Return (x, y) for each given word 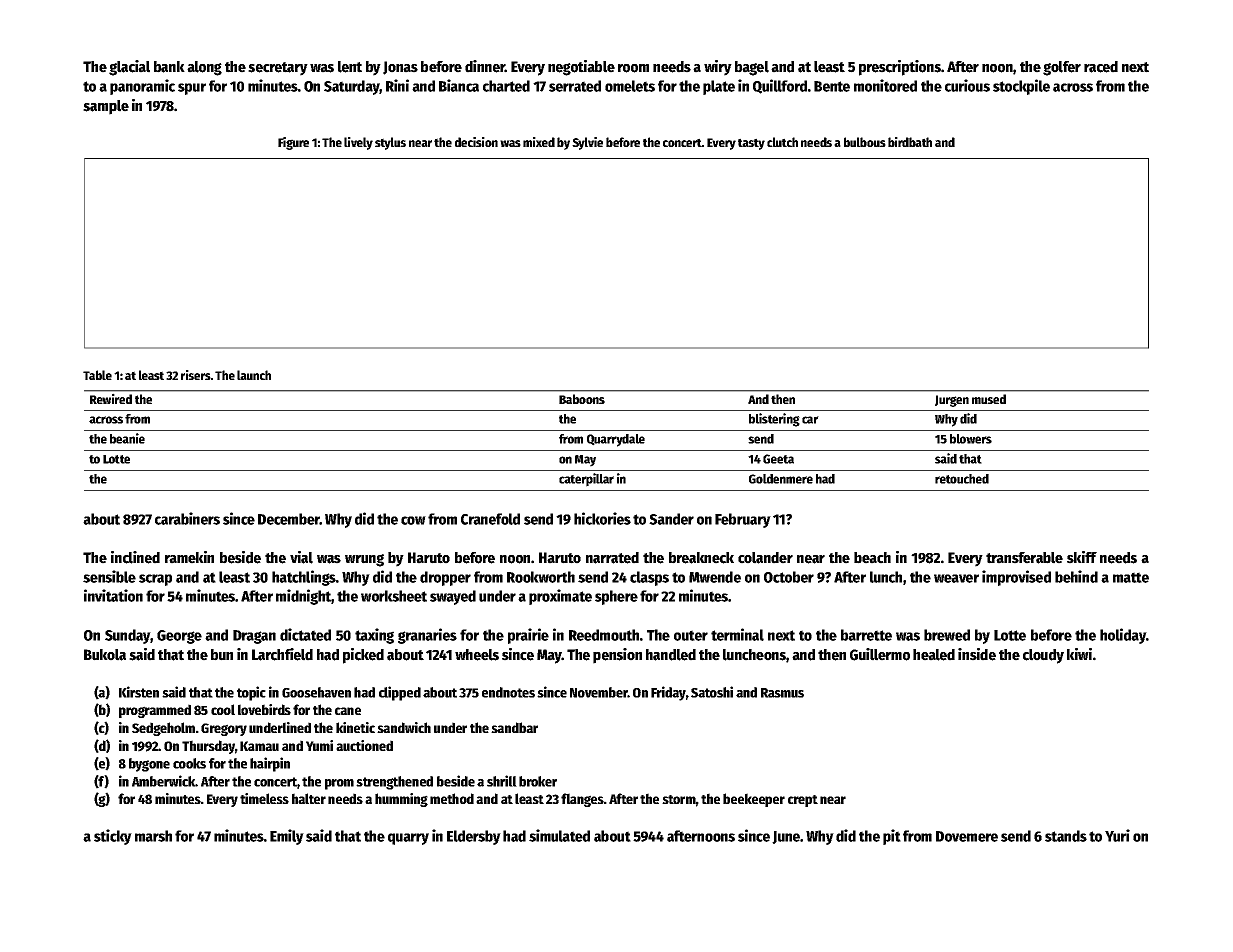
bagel (752, 68)
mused (989, 399)
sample (106, 107)
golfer (1062, 68)
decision (476, 142)
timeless (264, 798)
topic (251, 693)
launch (254, 375)
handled (671, 655)
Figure (293, 143)
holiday (1123, 636)
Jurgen (952, 401)
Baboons (582, 399)
